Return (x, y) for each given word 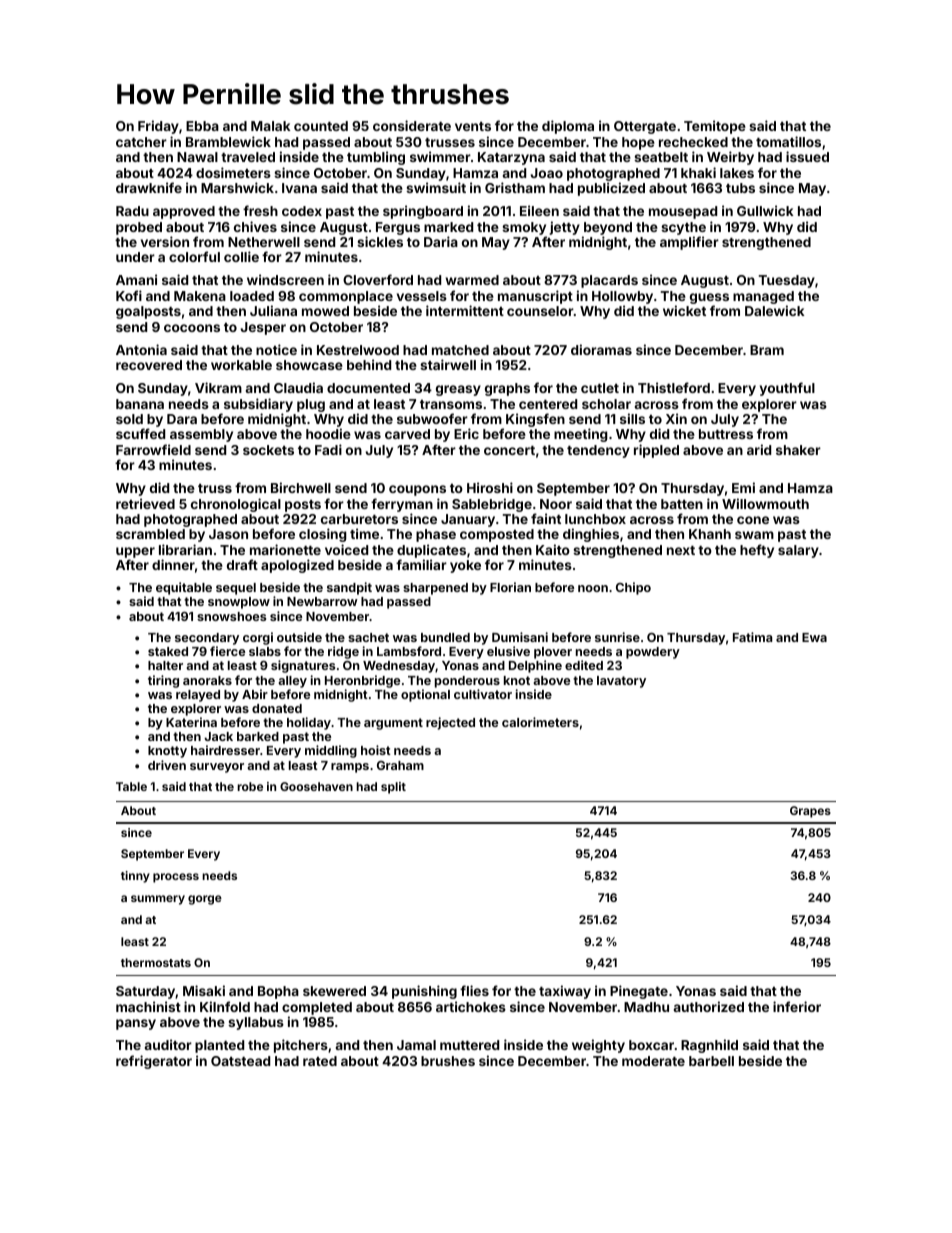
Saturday (145, 992)
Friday (158, 127)
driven (167, 765)
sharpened (435, 589)
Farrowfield (153, 449)
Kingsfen (535, 420)
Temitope (715, 127)
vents (473, 126)
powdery (653, 653)
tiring (163, 681)
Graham (400, 765)
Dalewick (775, 310)
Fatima (752, 637)
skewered (334, 991)
